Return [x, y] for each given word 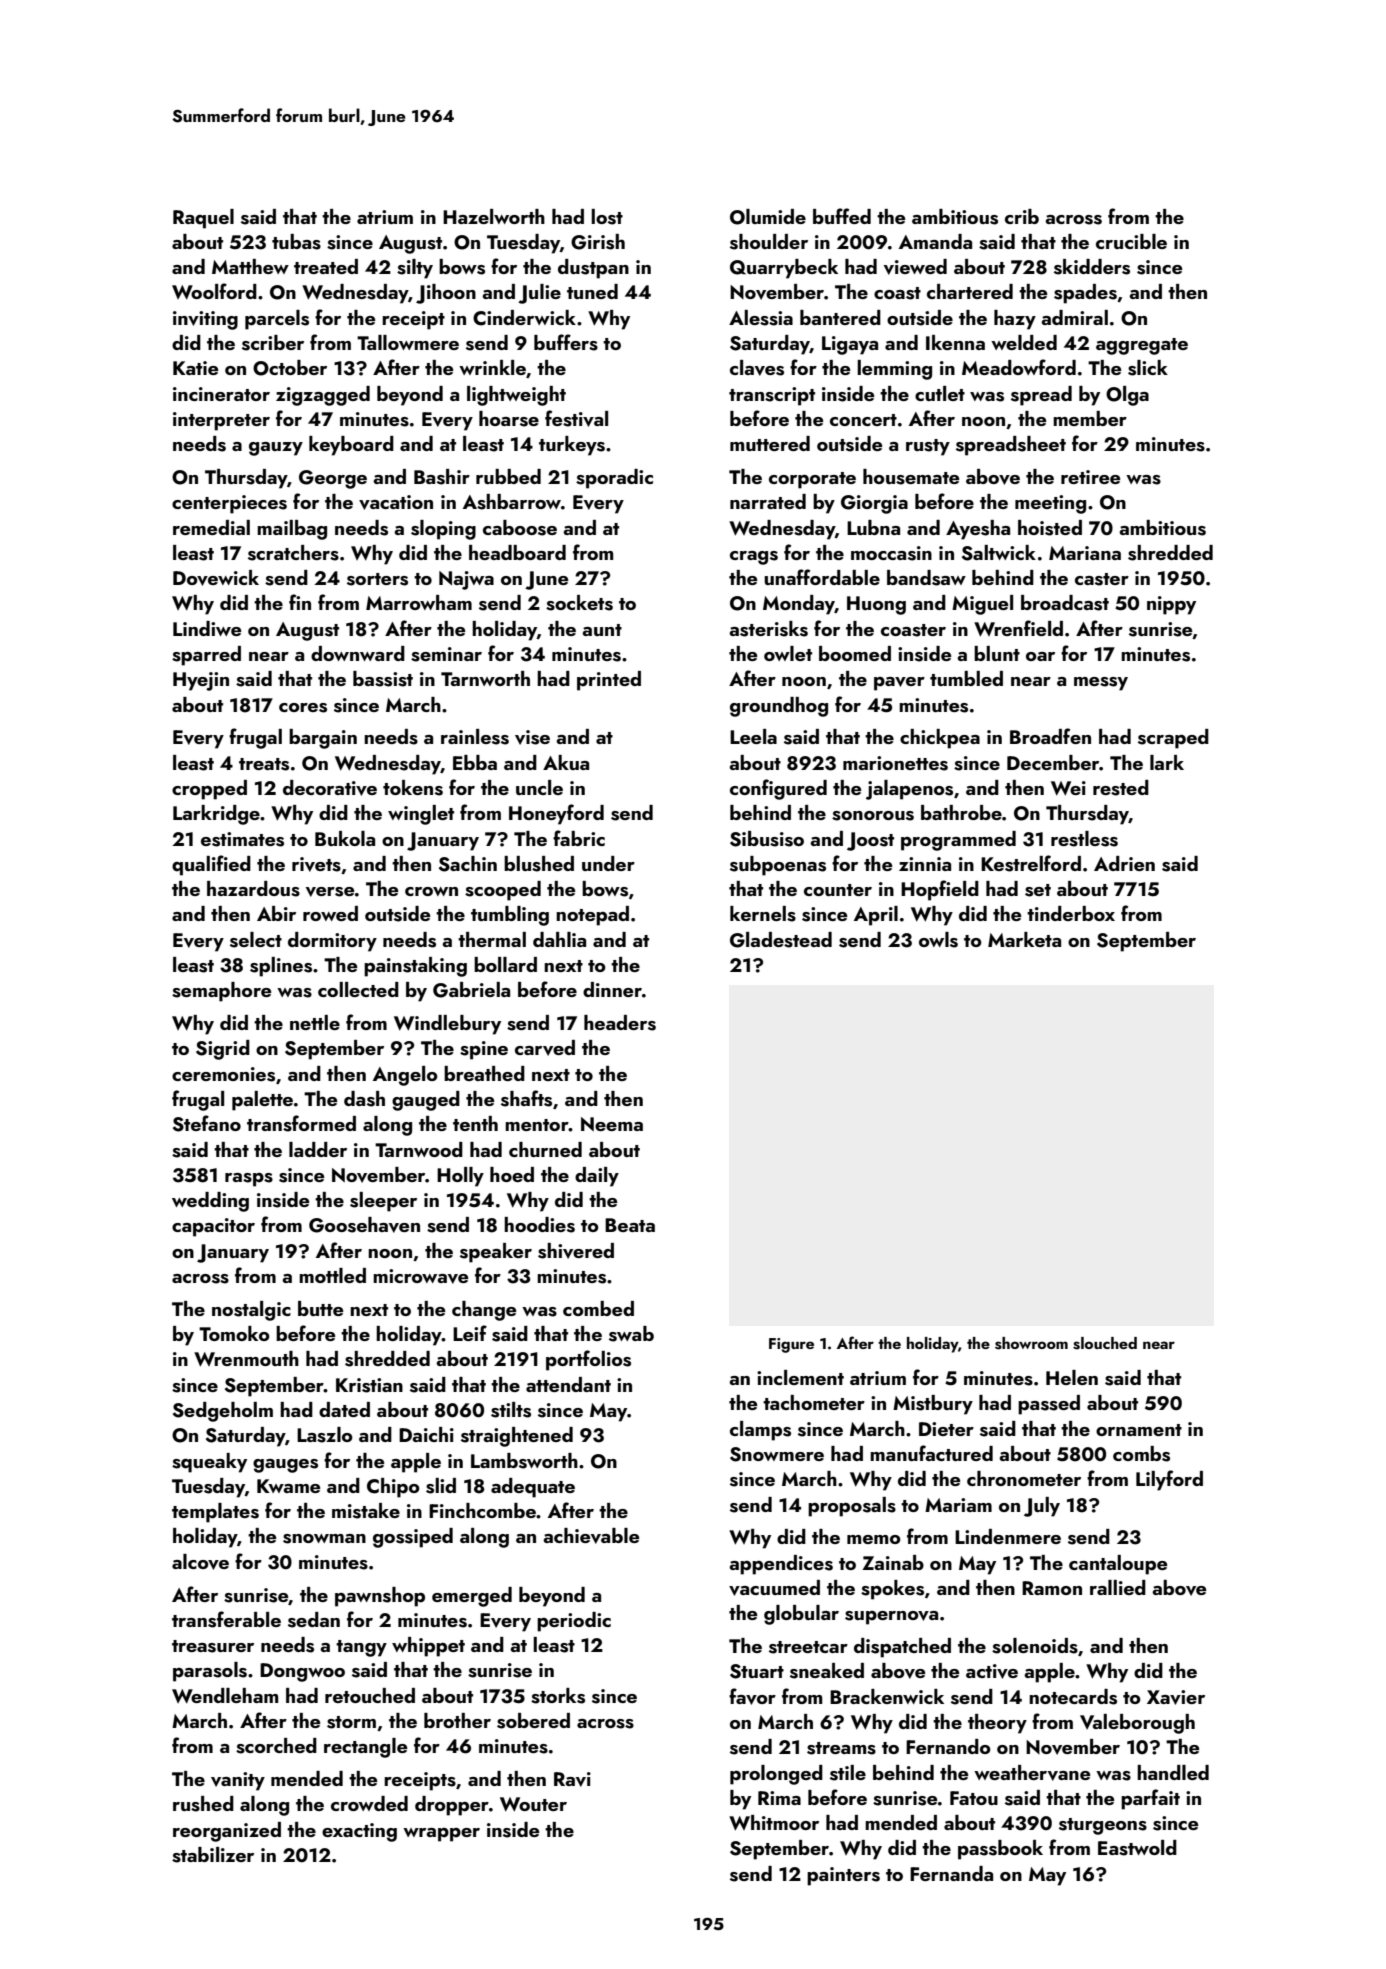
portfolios [588, 1360]
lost [607, 217]
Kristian [369, 1385]
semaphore [221, 992]
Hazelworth [494, 216]
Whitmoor [774, 1823]
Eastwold [1137, 1848]
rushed [203, 1804]
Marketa [1024, 939]
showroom [1031, 1343]
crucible [1131, 241]
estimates [242, 839]
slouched [1105, 1343]
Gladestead [781, 940]
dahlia [559, 939]
